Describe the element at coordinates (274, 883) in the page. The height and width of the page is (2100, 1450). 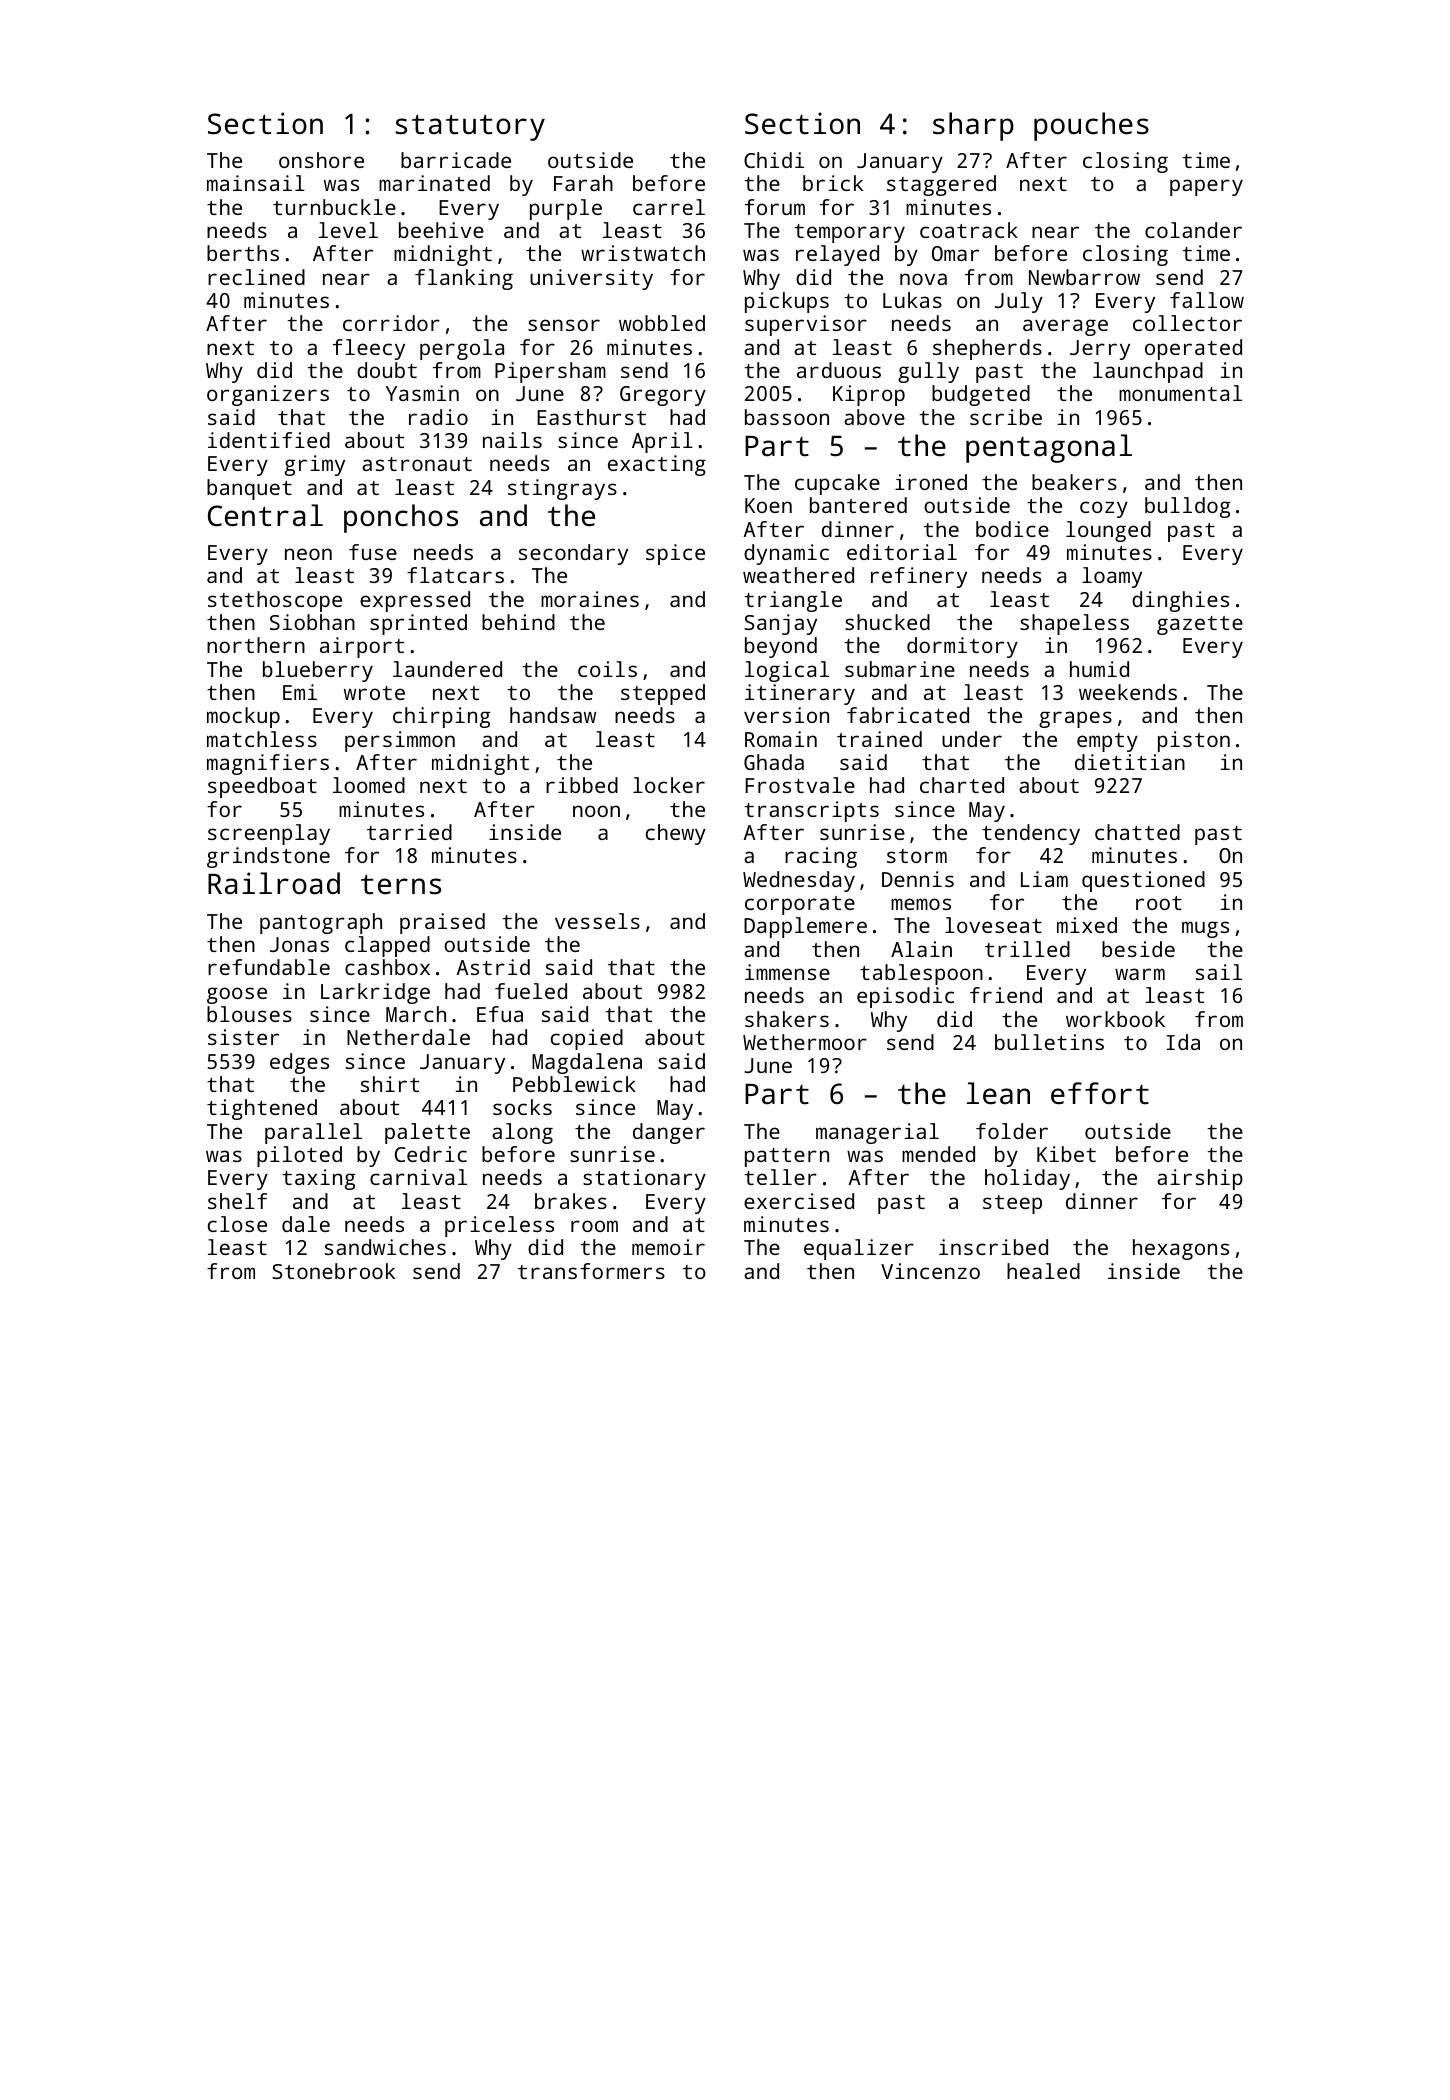
I see `Railroad` at that location.
